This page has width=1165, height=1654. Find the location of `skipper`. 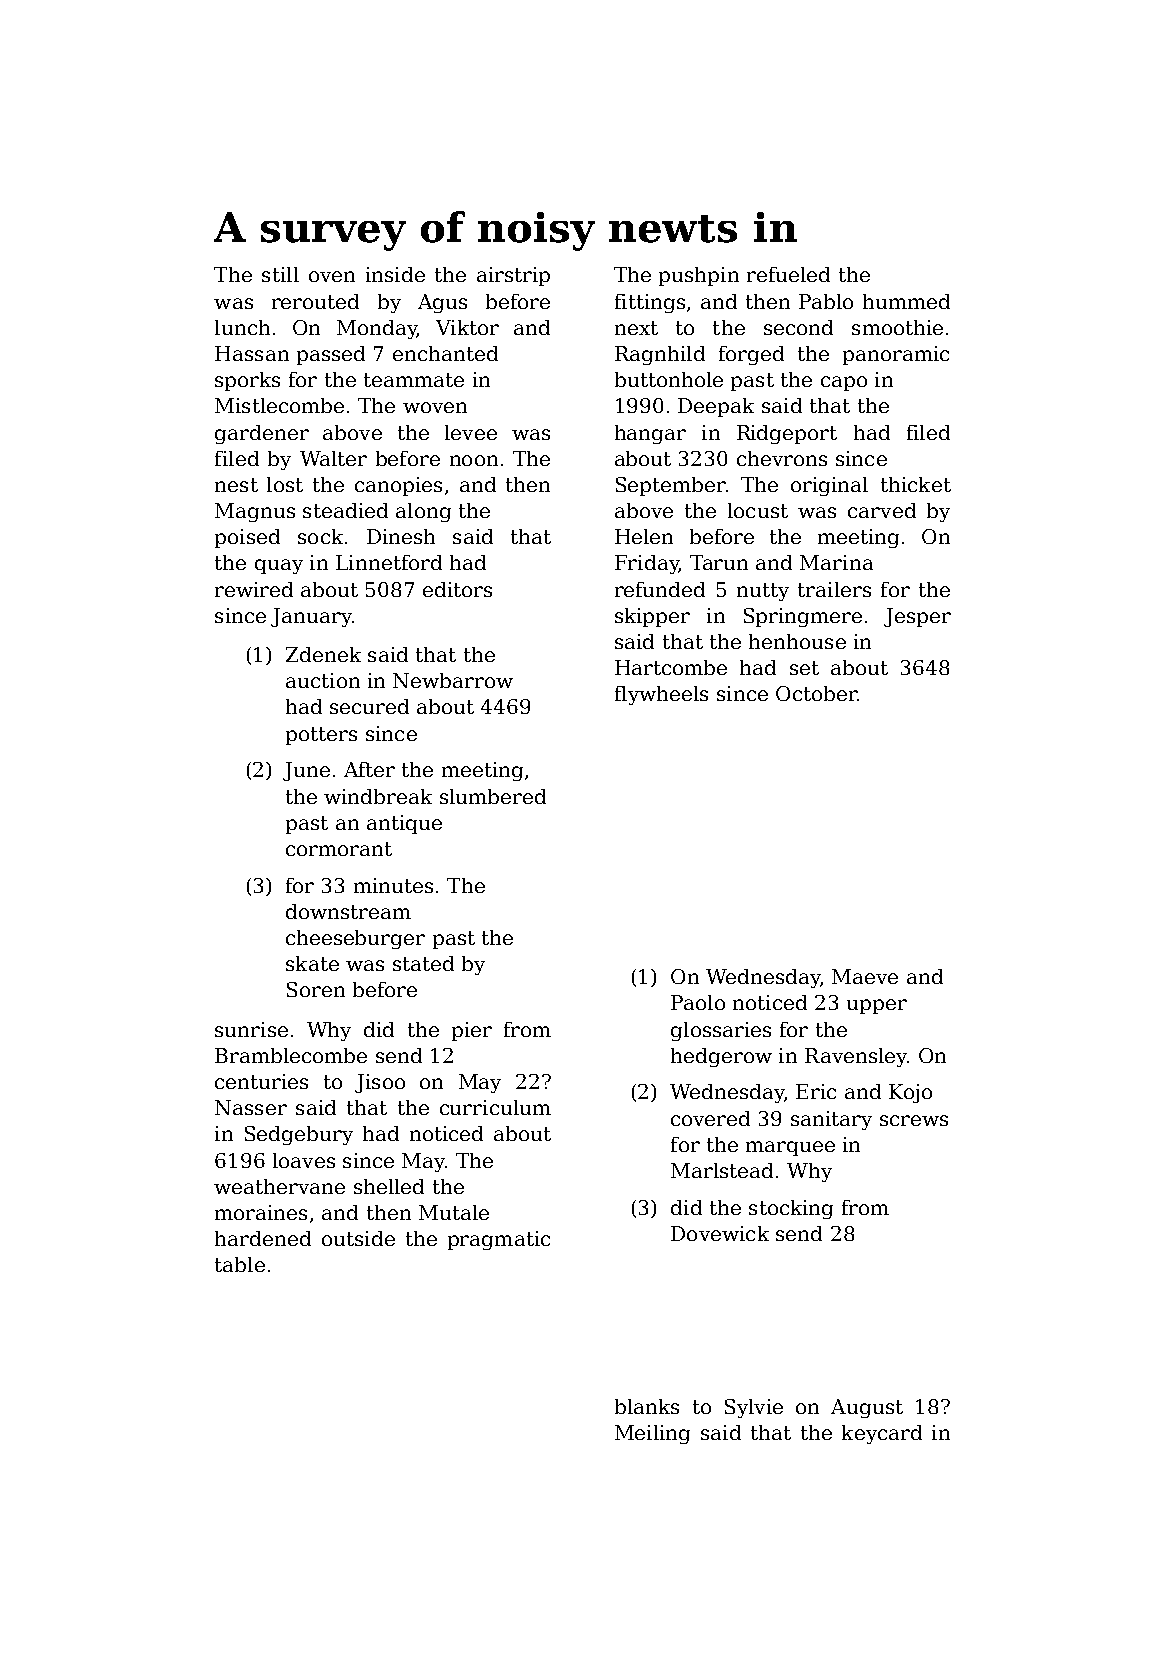

skipper is located at coordinates (652, 617).
